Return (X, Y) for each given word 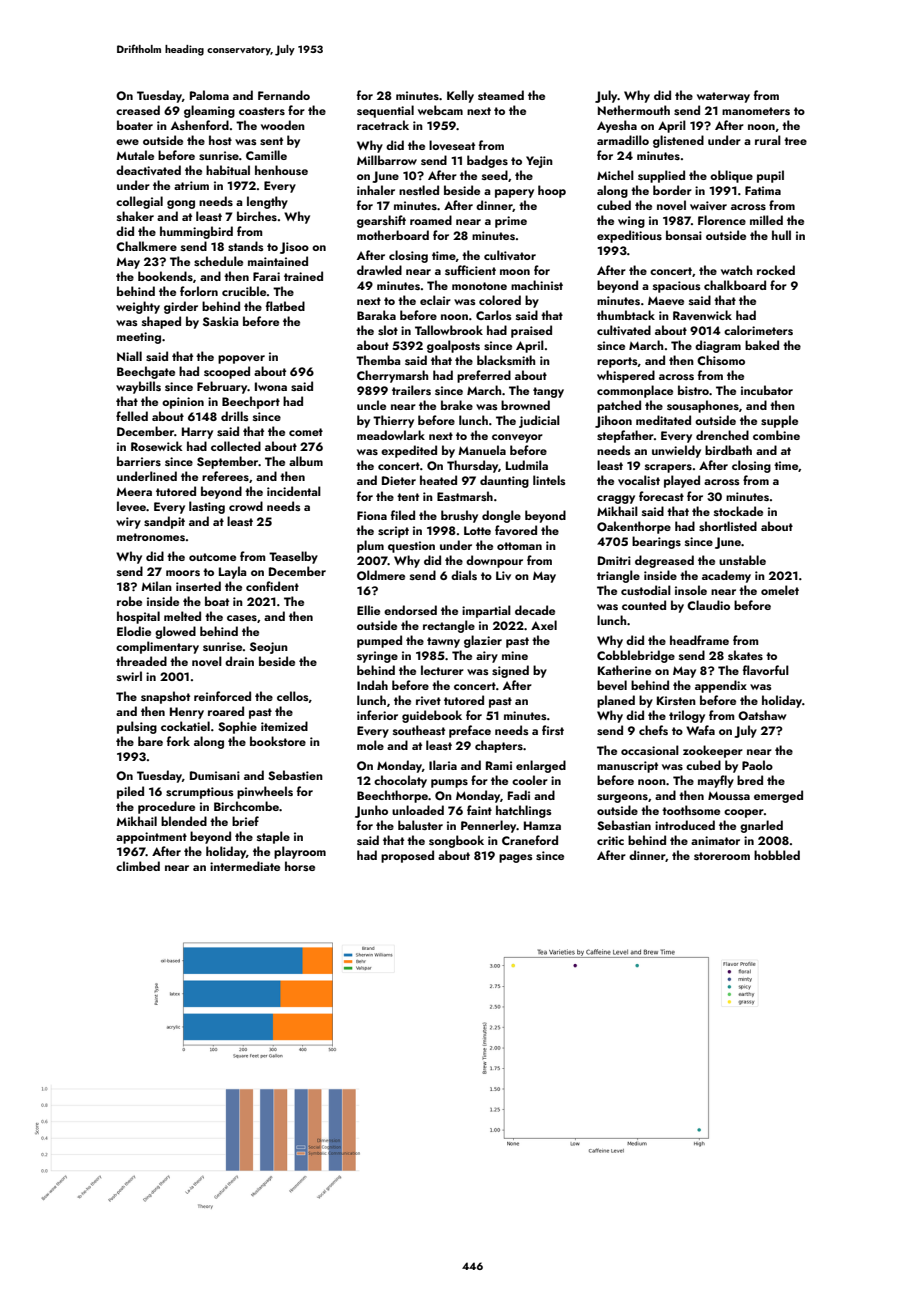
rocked (776, 270)
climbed (138, 866)
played (682, 481)
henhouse (281, 170)
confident (272, 586)
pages (516, 858)
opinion (183, 403)
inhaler (376, 190)
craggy (616, 499)
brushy (459, 516)
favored (516, 530)
